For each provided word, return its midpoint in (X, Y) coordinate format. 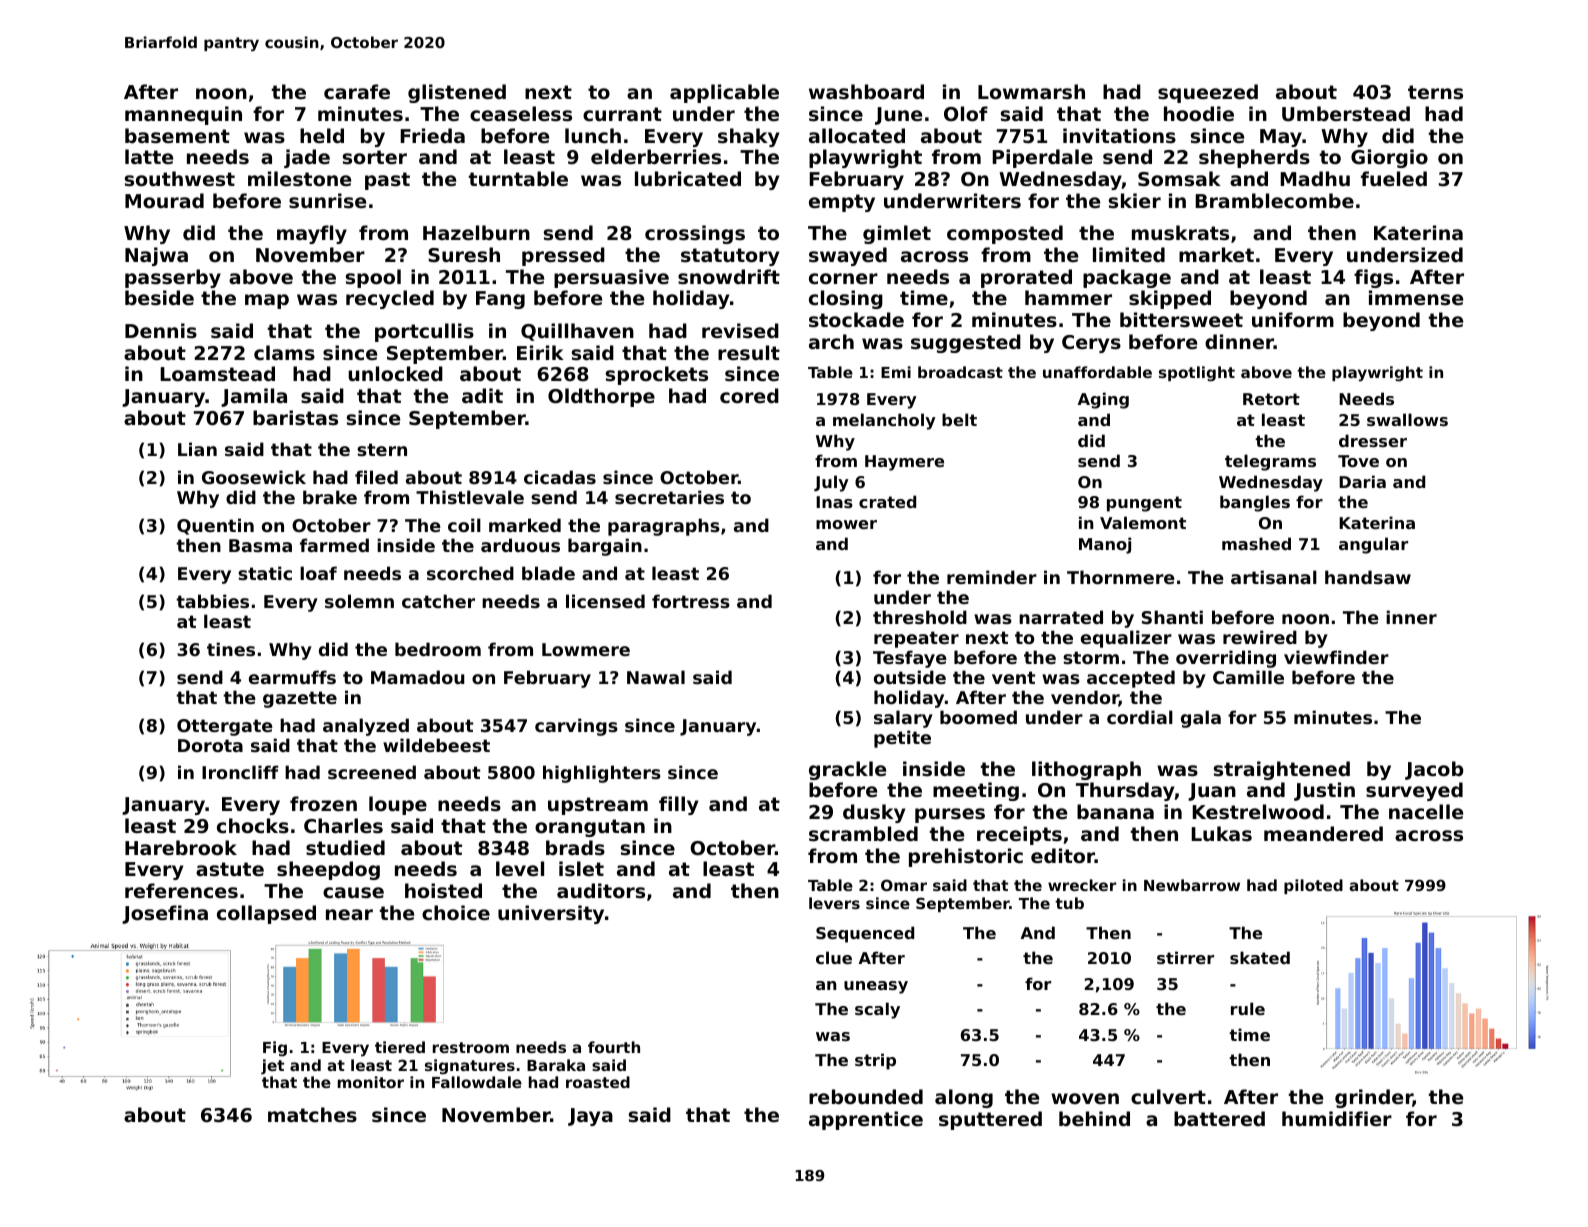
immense (1416, 298)
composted (1005, 234)
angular (1373, 545)
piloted (1313, 886)
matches (312, 1115)
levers (834, 903)
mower (846, 524)
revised (740, 331)
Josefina (165, 914)
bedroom (438, 649)
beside (159, 297)
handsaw (1368, 577)
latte (149, 156)
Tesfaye (910, 659)
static (265, 573)
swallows (1407, 419)
